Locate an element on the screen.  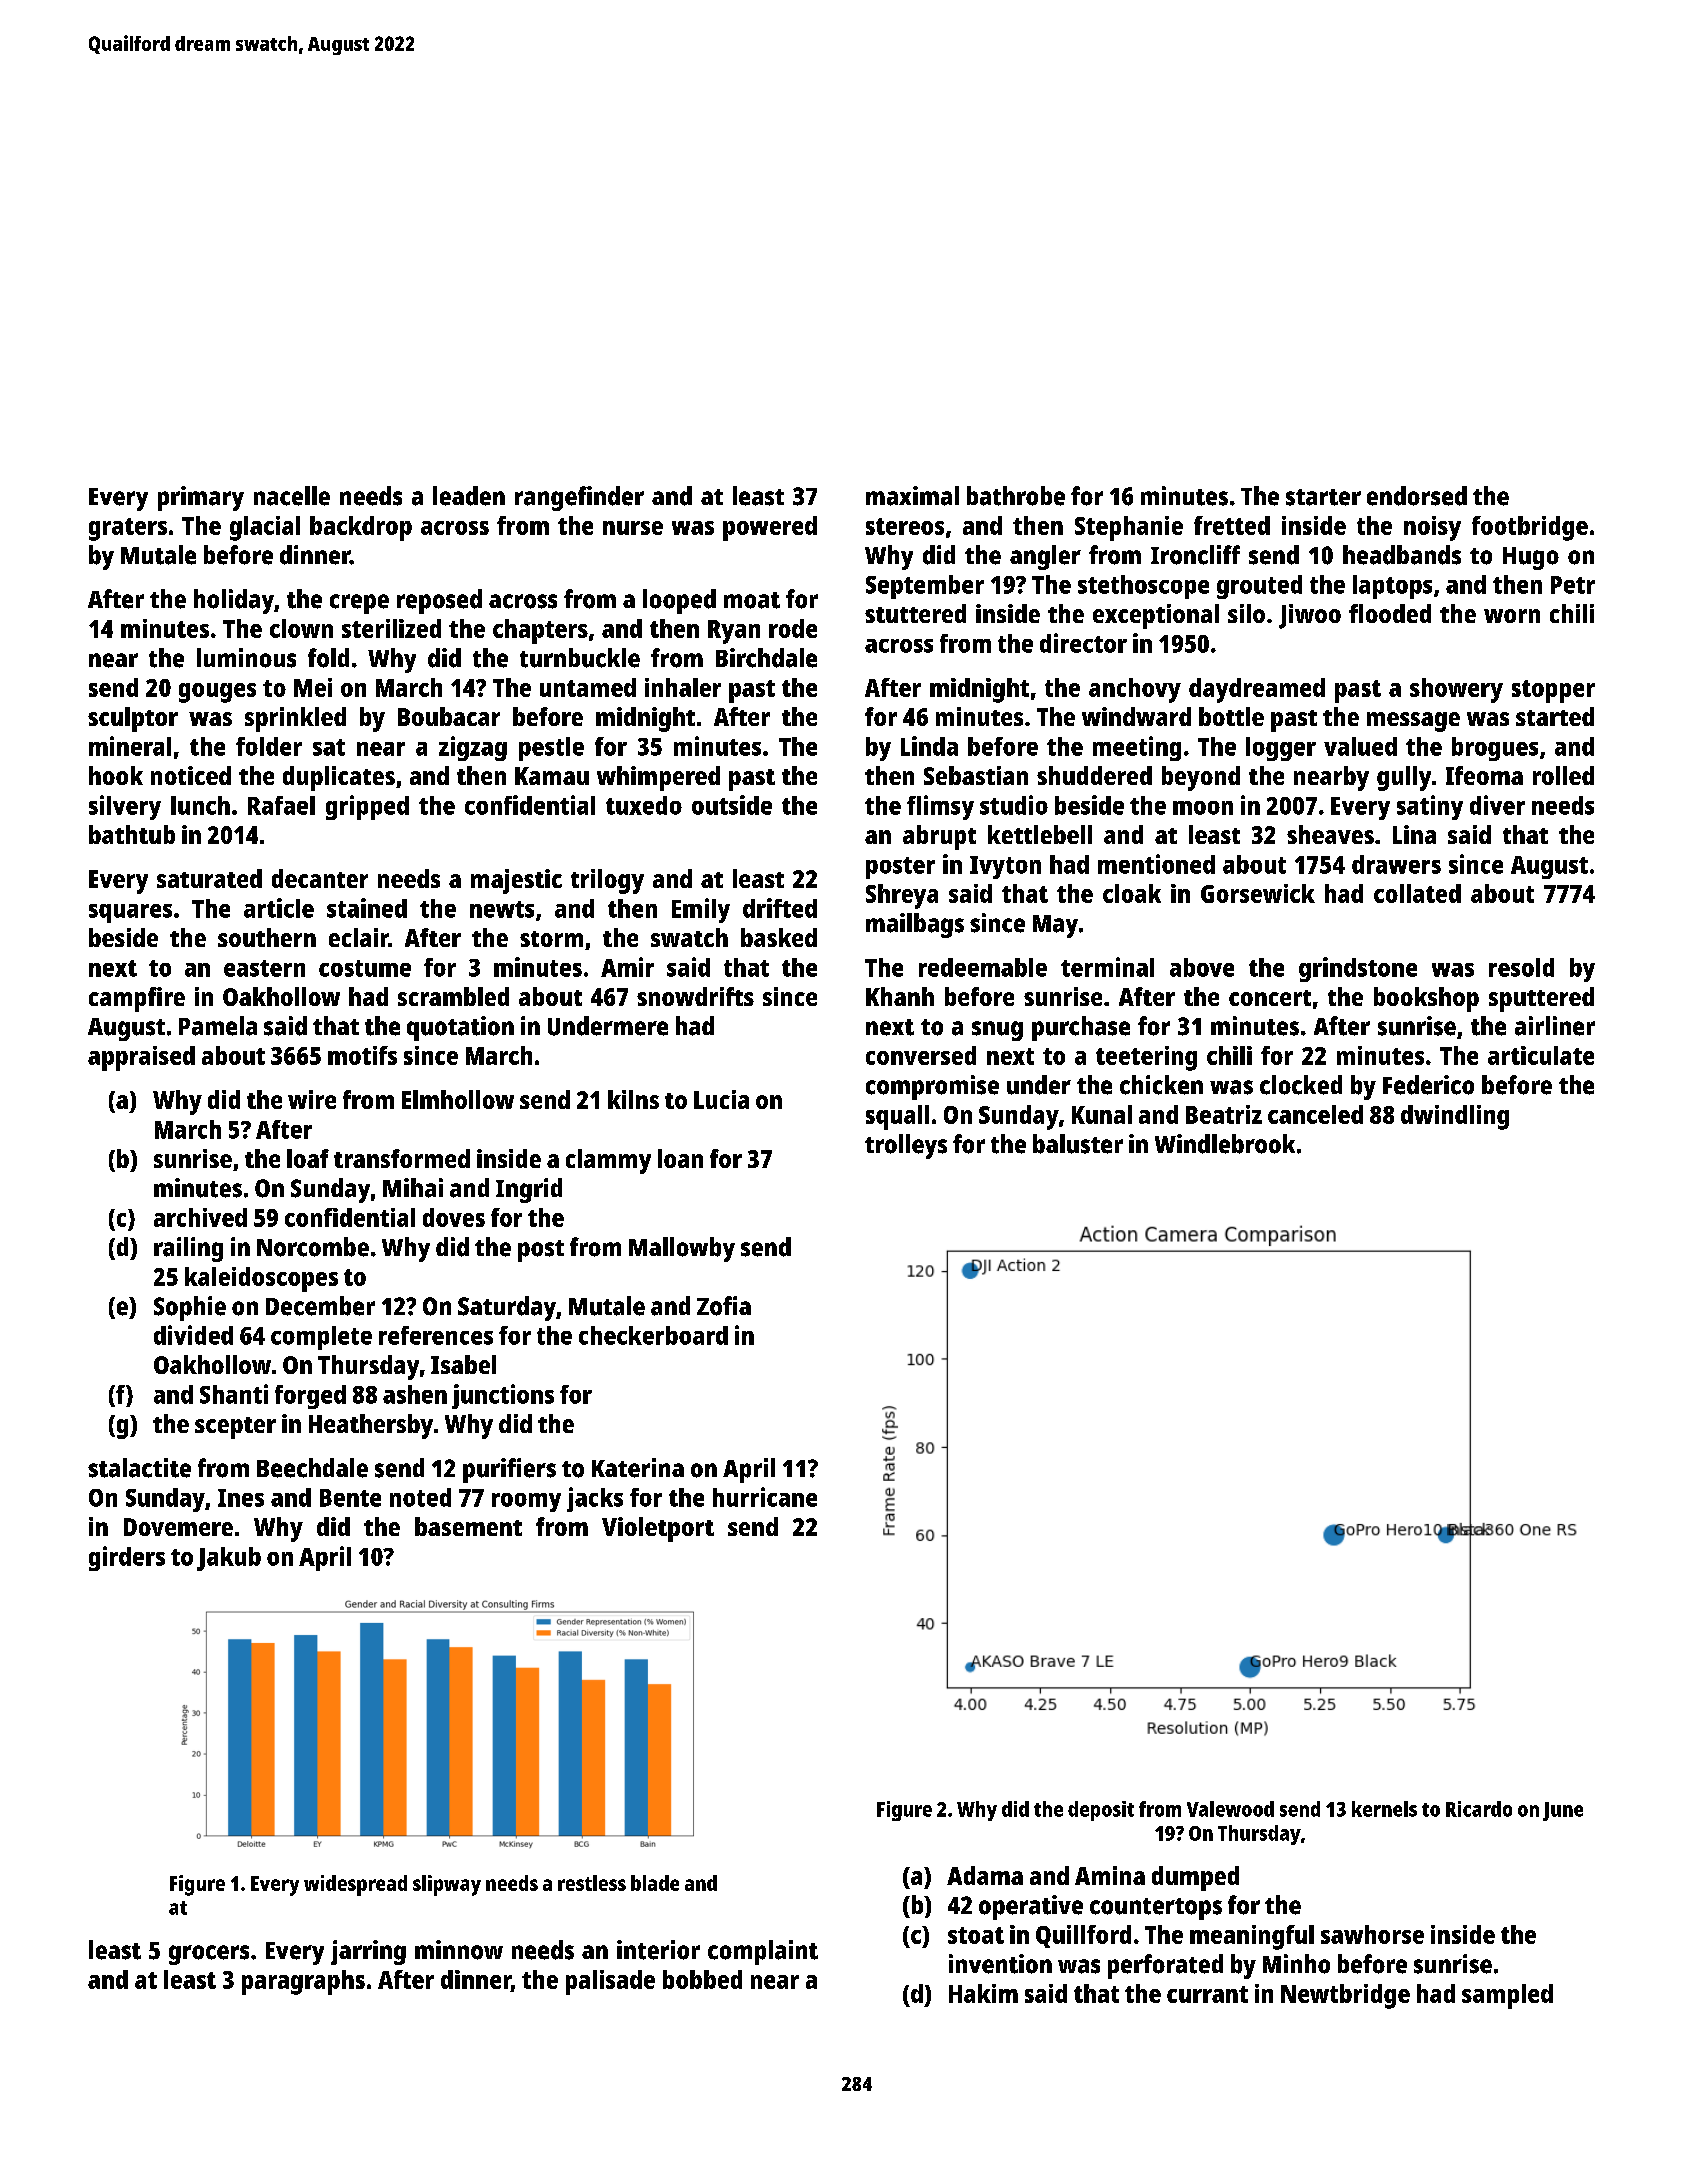
collated is located at coordinates (1417, 893).
